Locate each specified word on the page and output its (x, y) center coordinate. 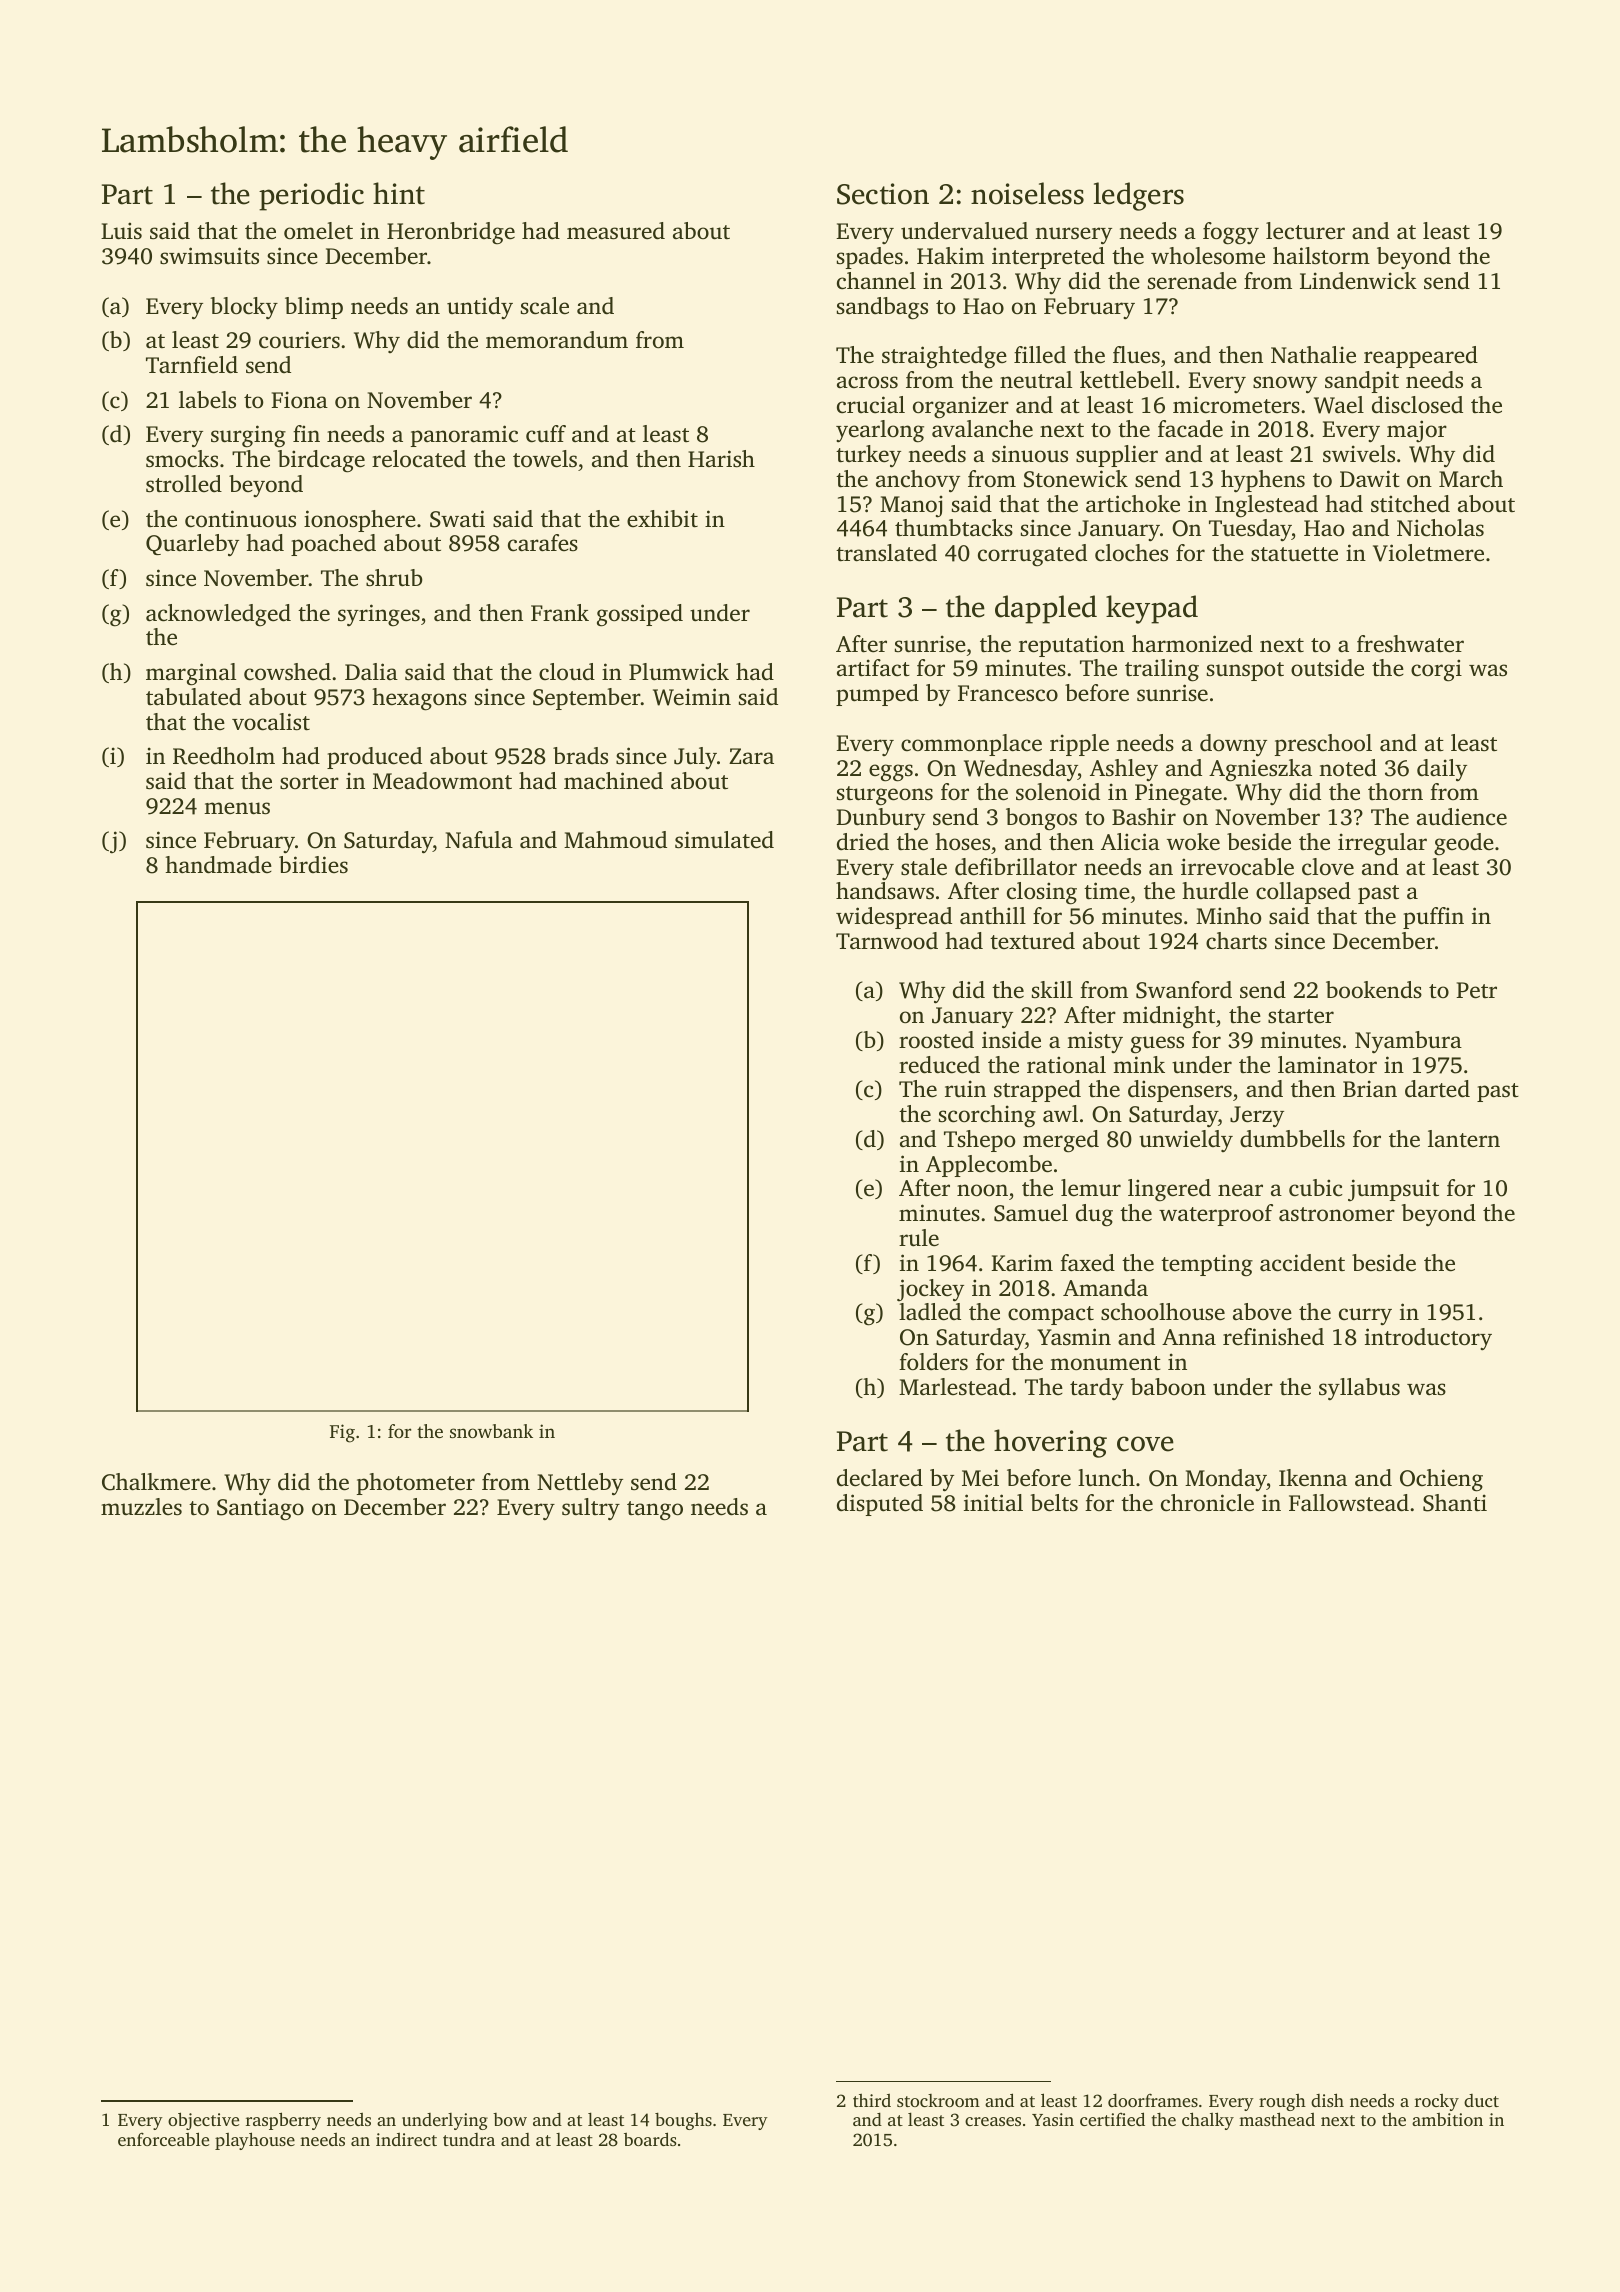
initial (993, 1503)
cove (1145, 1444)
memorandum (557, 340)
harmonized (1192, 643)
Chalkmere (156, 1482)
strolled (184, 484)
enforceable (163, 2139)
